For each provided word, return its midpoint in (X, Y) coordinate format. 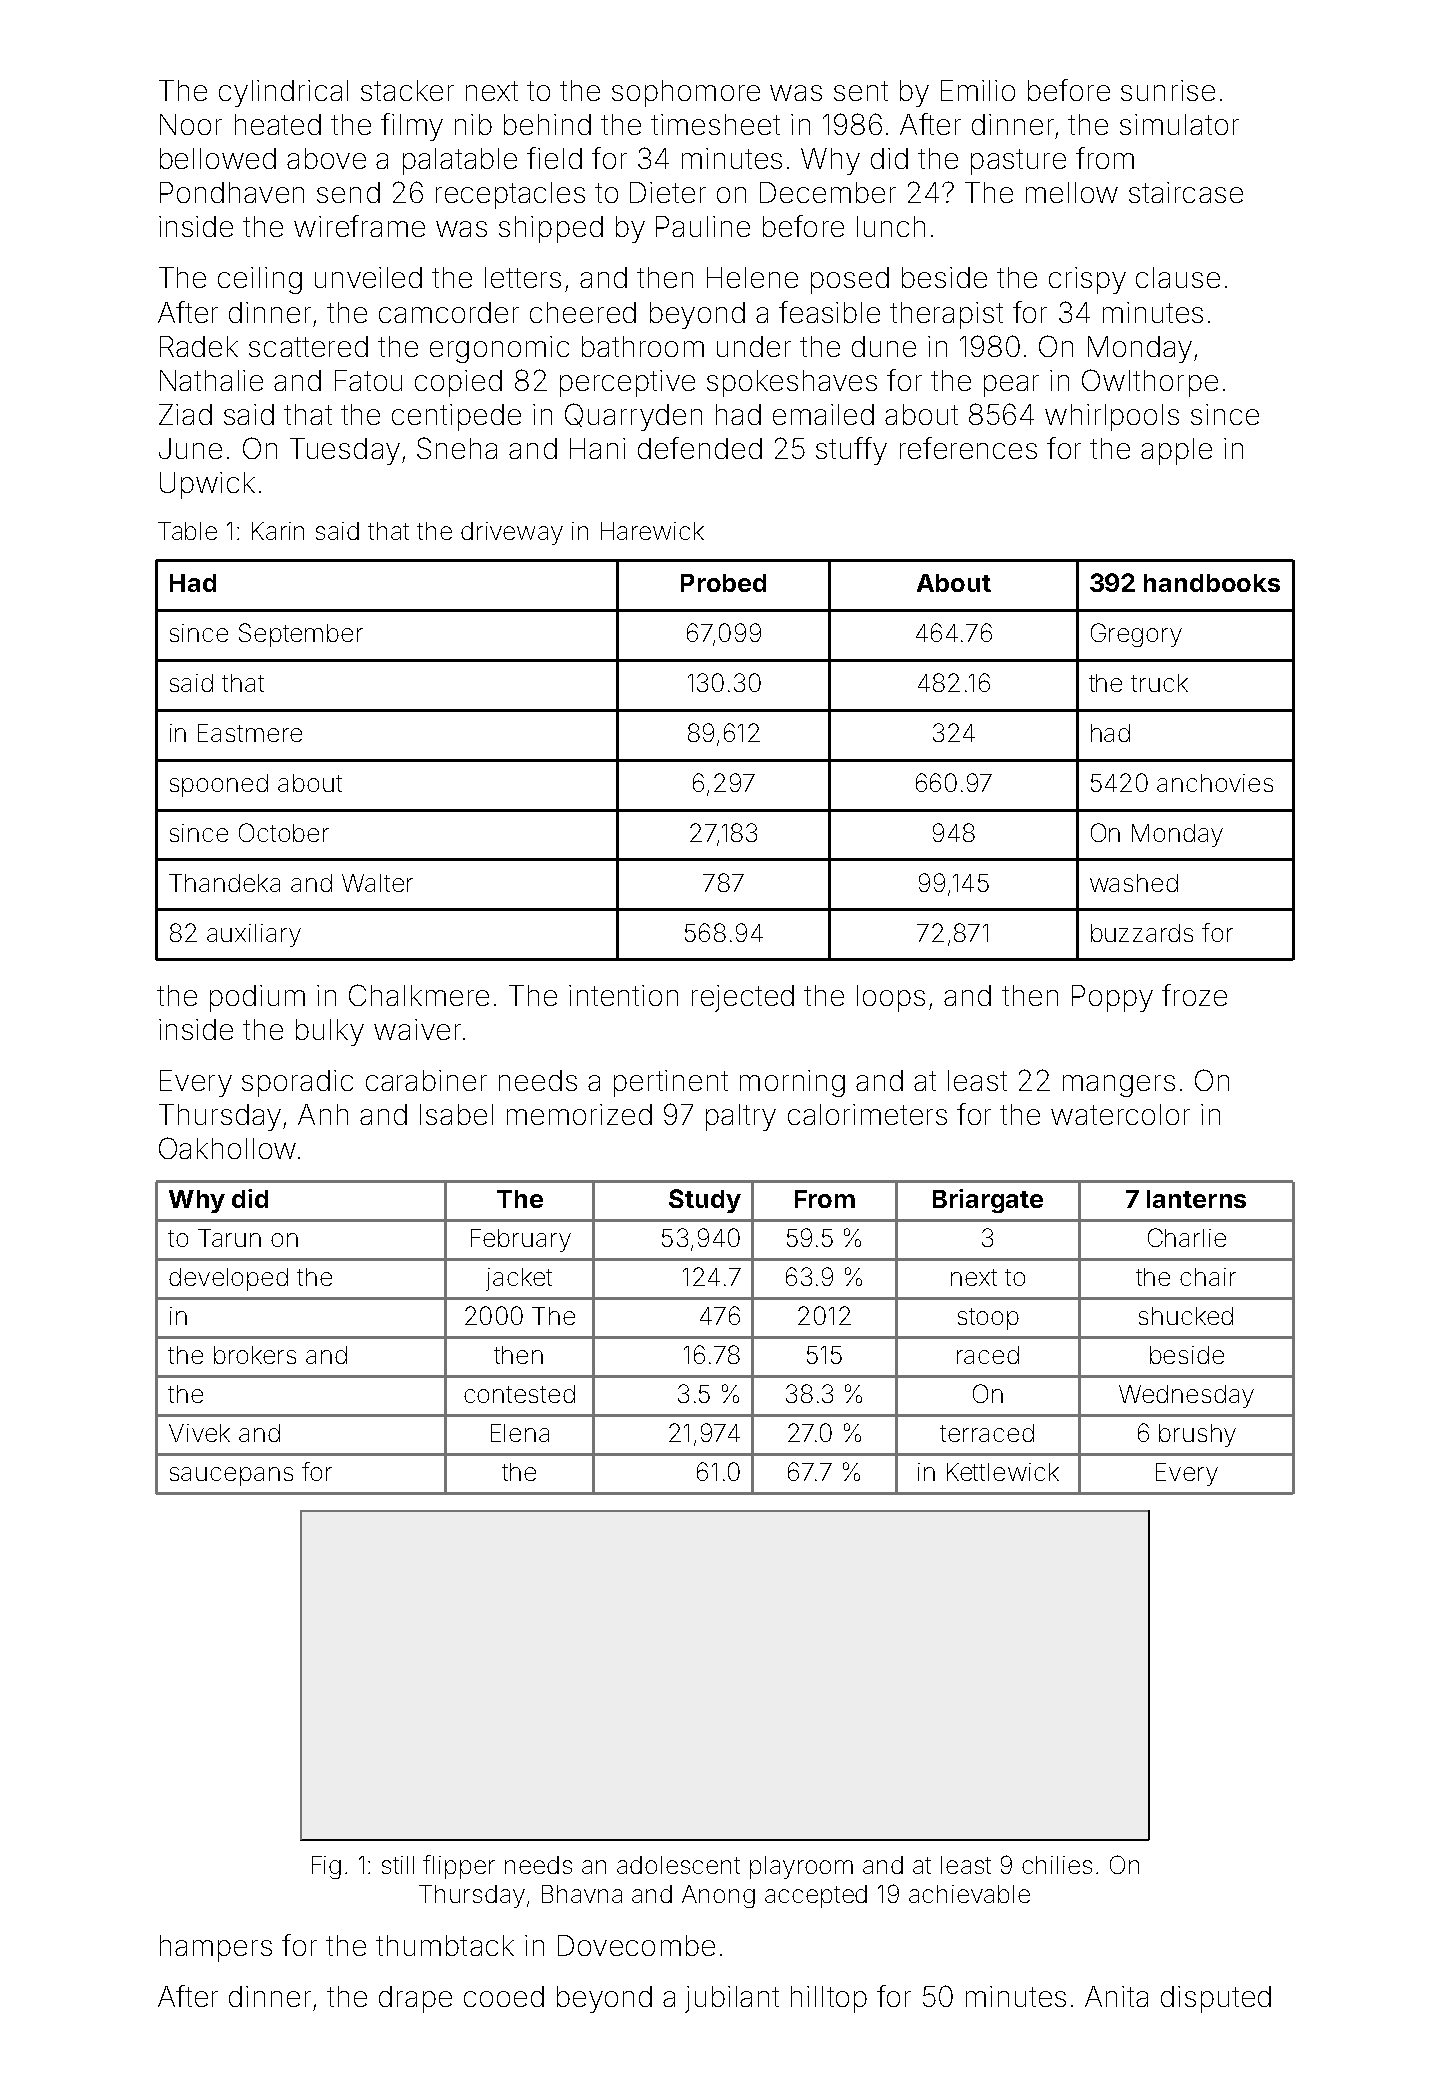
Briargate (988, 1201)
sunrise (1168, 90)
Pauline (703, 226)
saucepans (231, 1476)
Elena (520, 1433)
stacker (407, 90)
